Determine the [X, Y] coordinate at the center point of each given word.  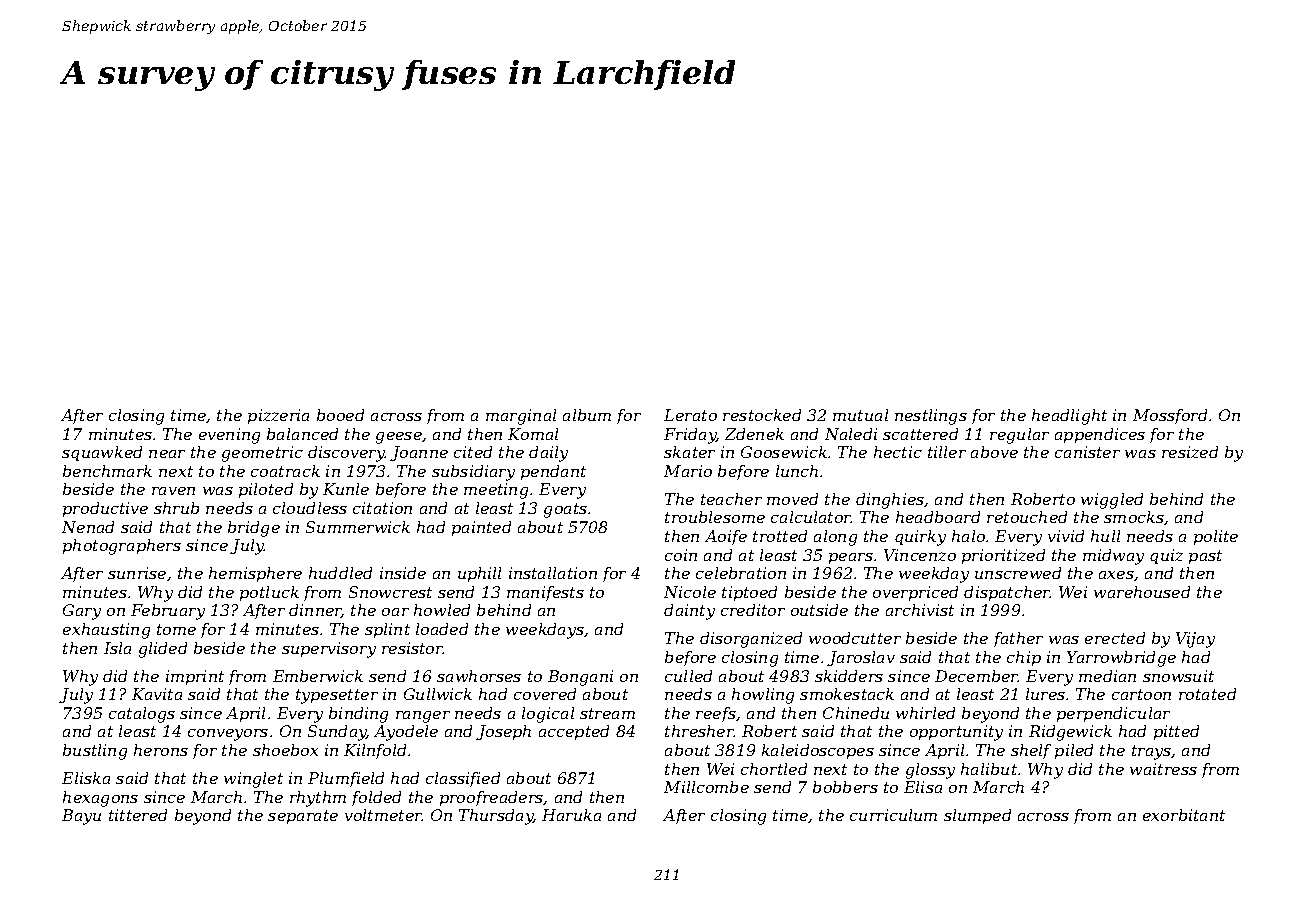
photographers [122, 547]
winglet [253, 780]
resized [1190, 452]
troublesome [715, 517]
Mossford [1170, 416]
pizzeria [278, 416]
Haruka [571, 815]
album [587, 415]
